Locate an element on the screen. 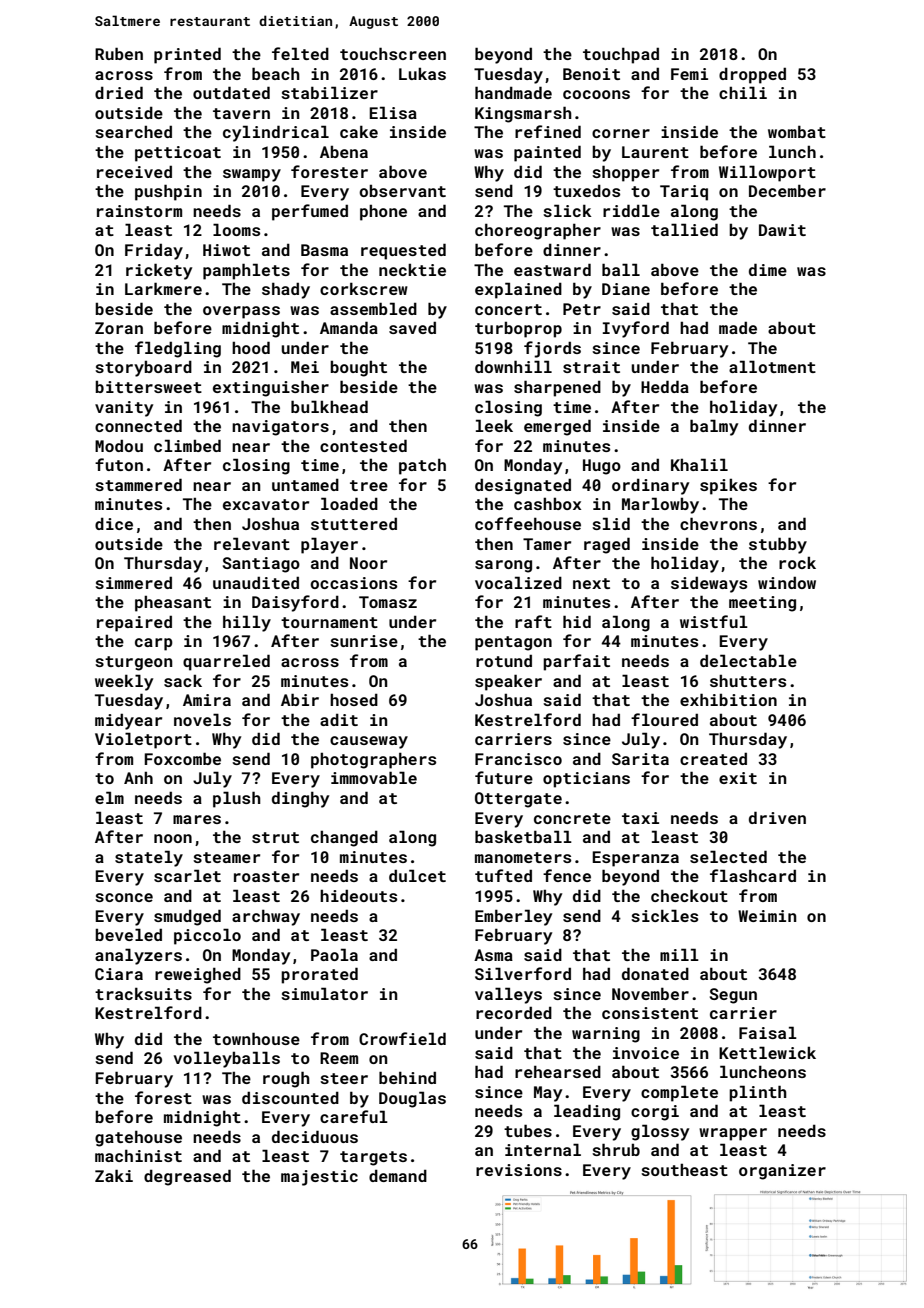 The width and height of the screenshot is (924, 1308). Emberley is located at coordinates (513, 917).
